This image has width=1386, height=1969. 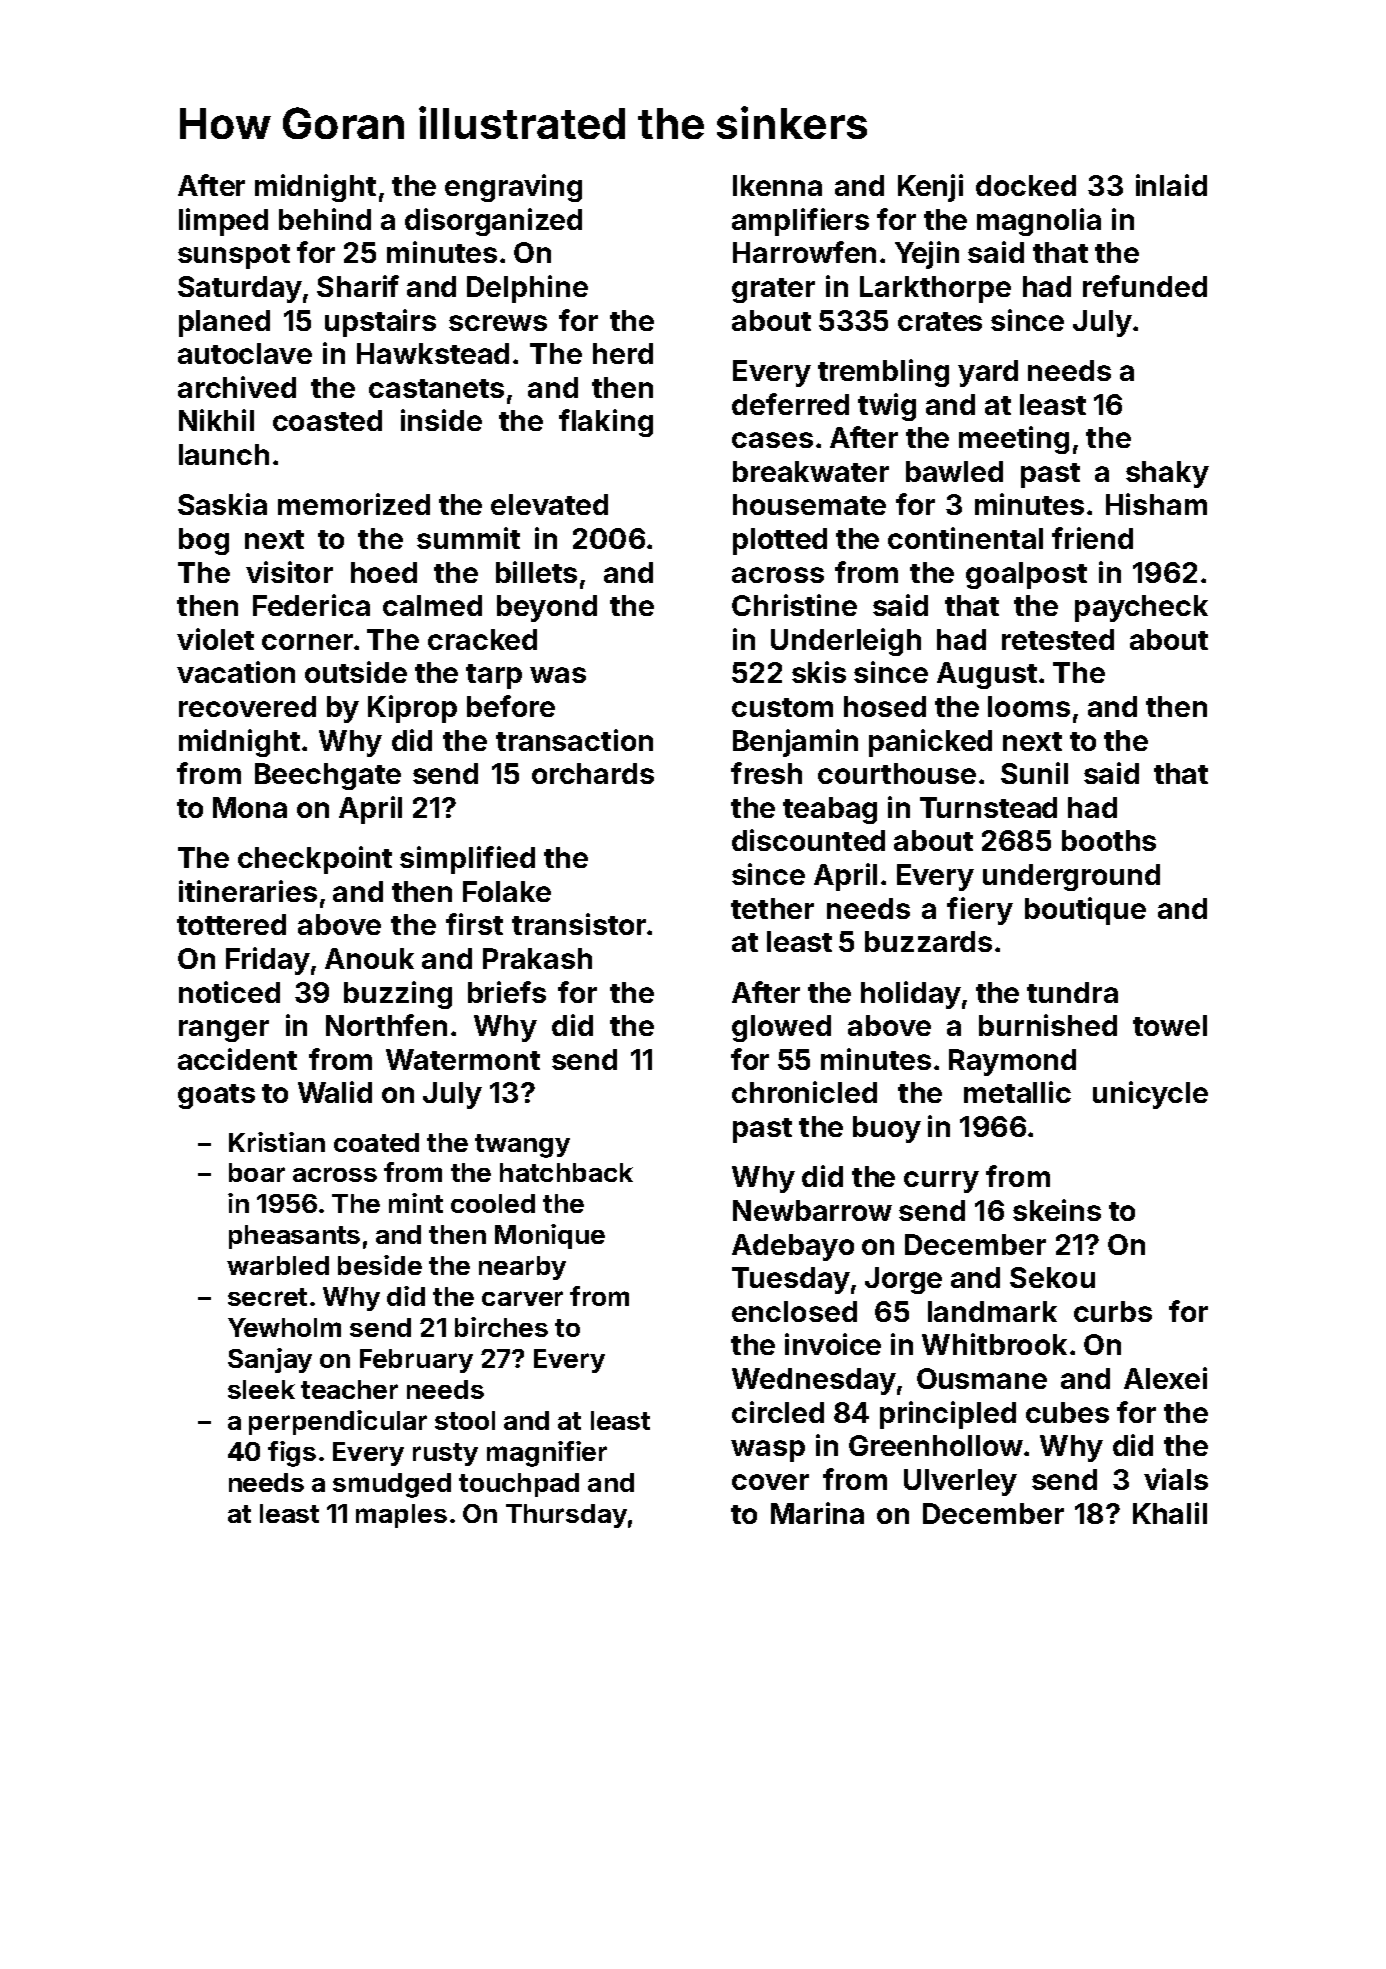 I want to click on engraving, so click(x=513, y=188).
